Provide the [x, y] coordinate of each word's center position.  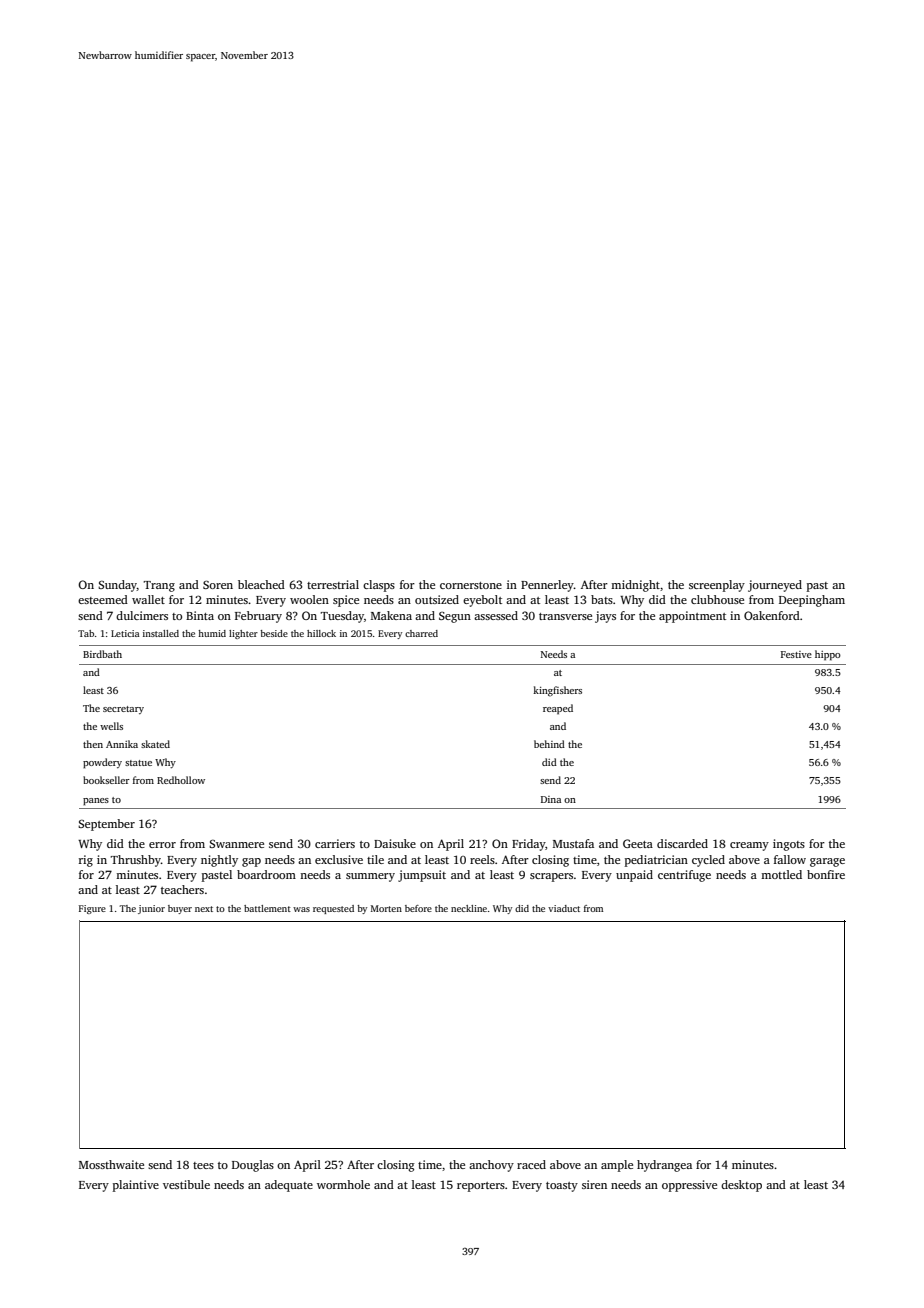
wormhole [343, 1184]
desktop [741, 1186]
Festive [796, 654]
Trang [159, 586]
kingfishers [557, 691]
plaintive [136, 1186]
